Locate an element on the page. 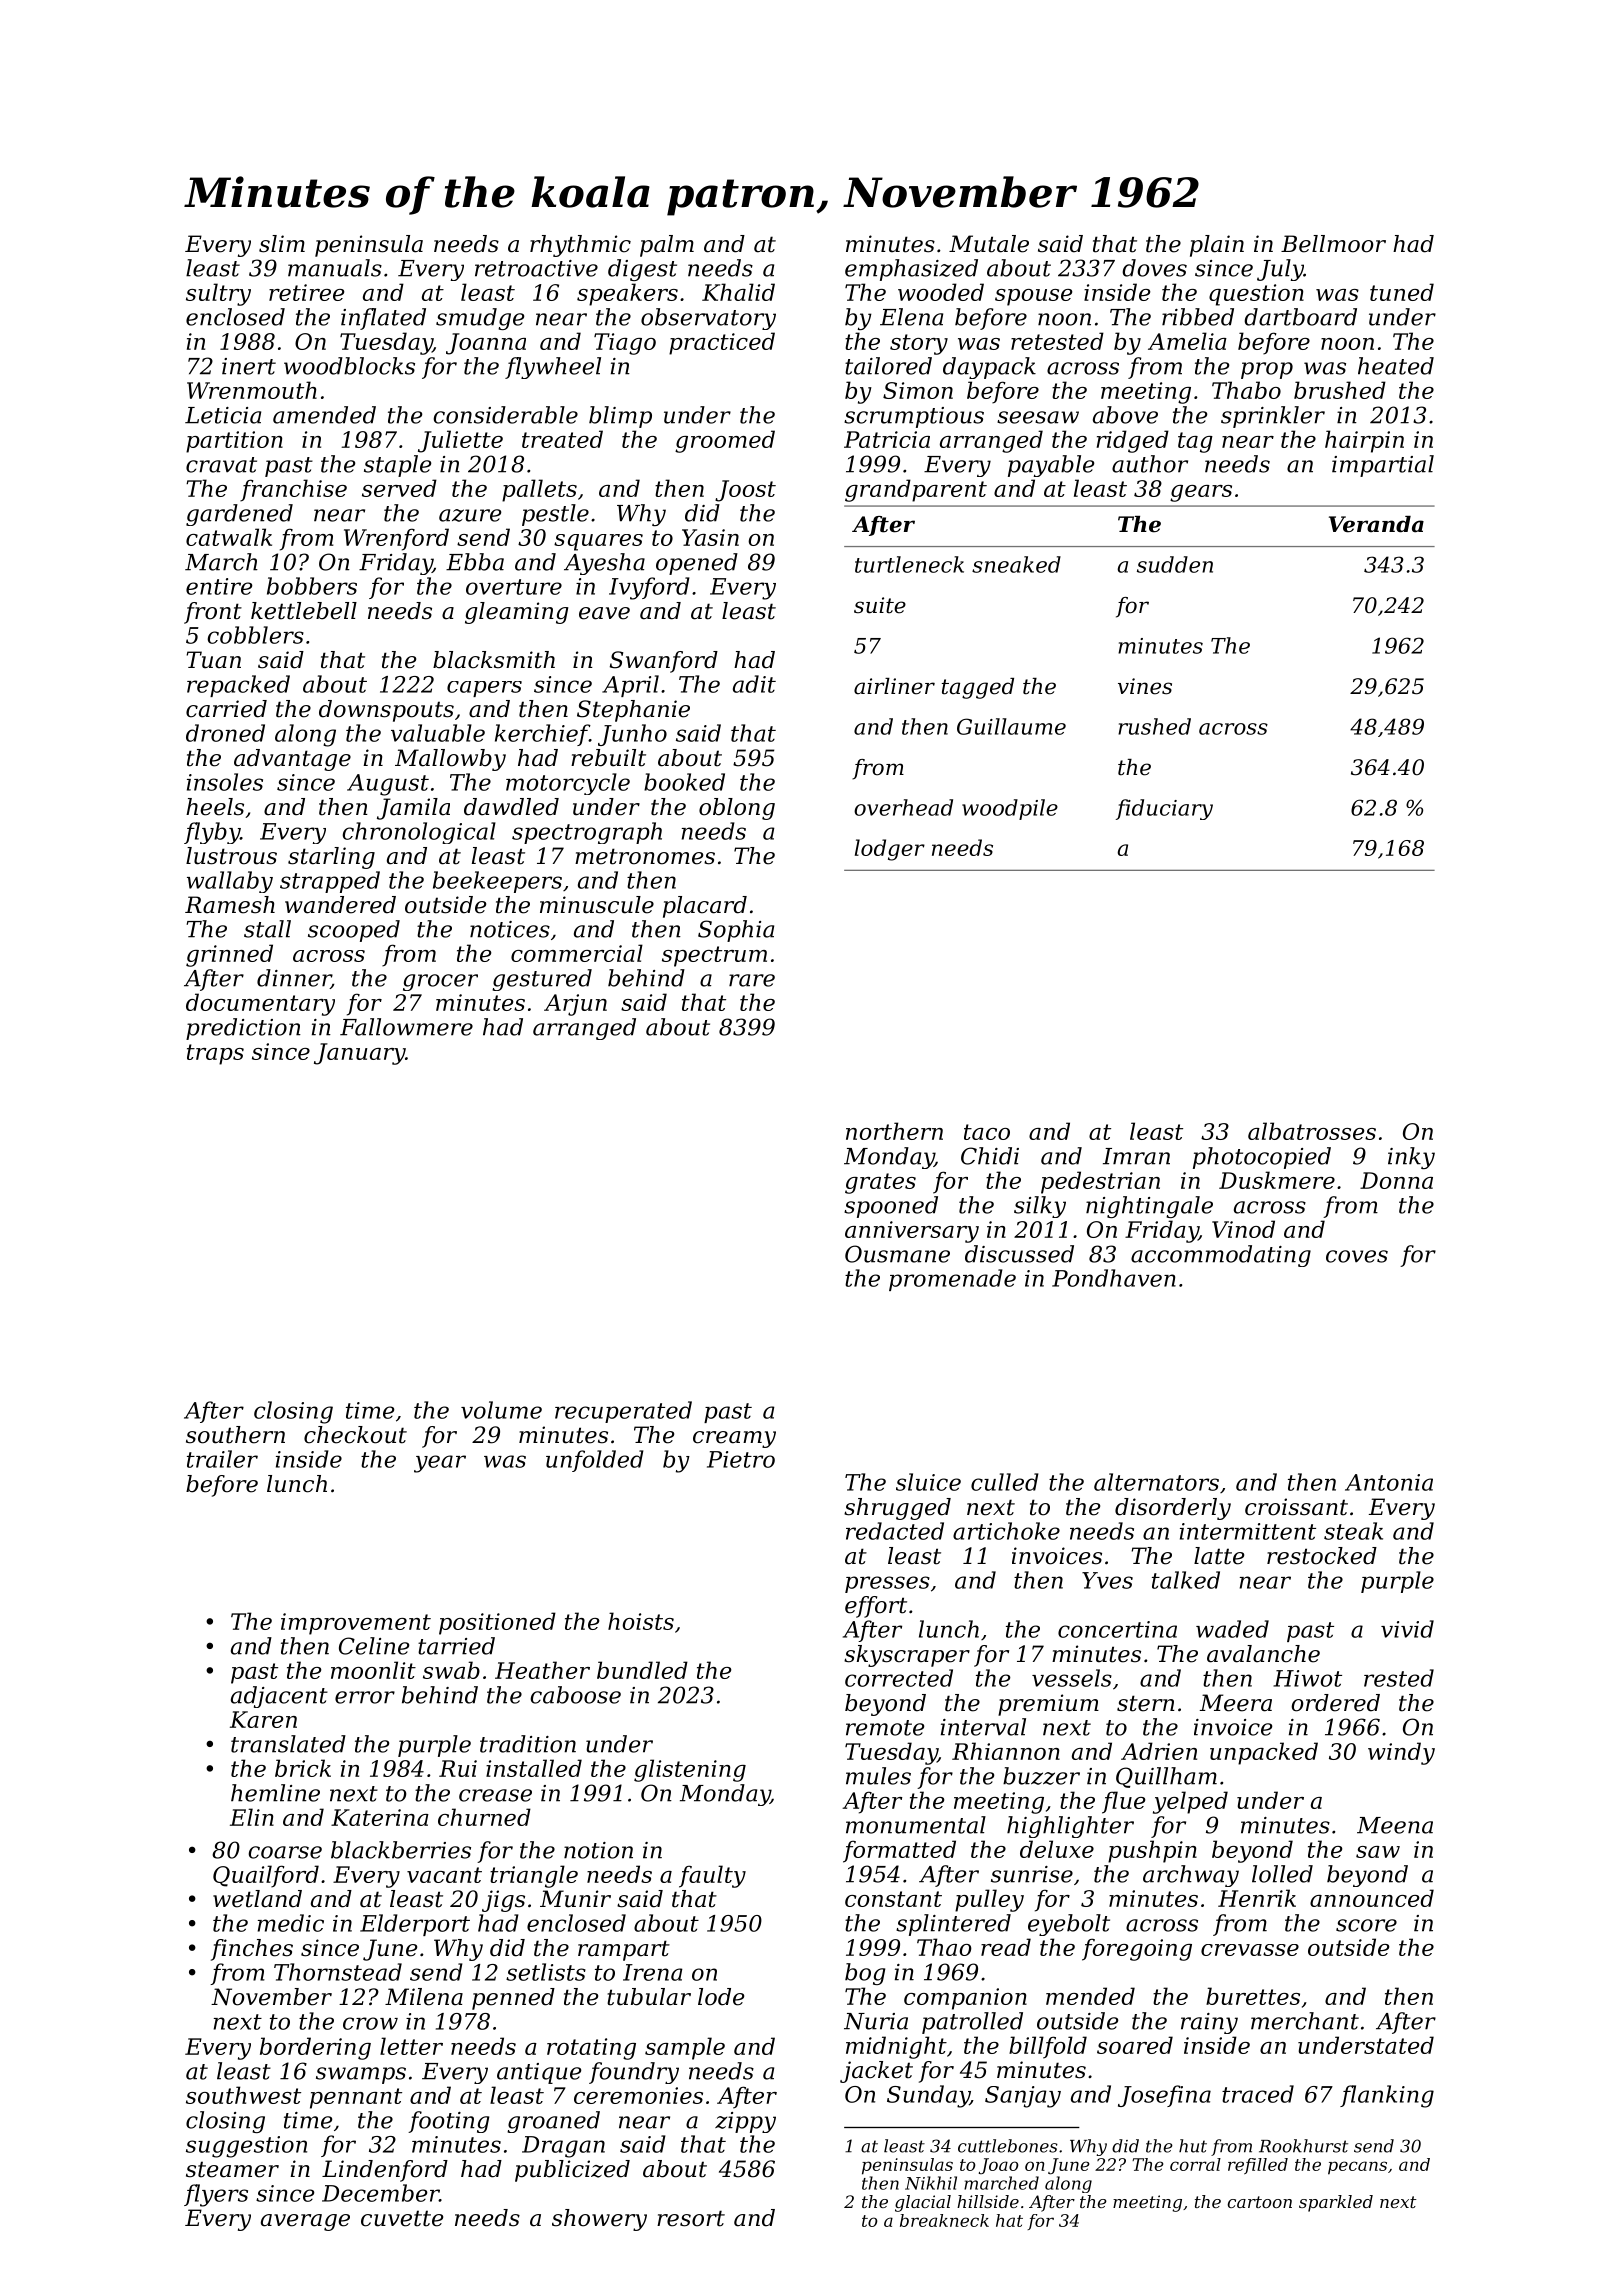 The height and width of the document is (2292, 1620). bobbers is located at coordinates (312, 586).
